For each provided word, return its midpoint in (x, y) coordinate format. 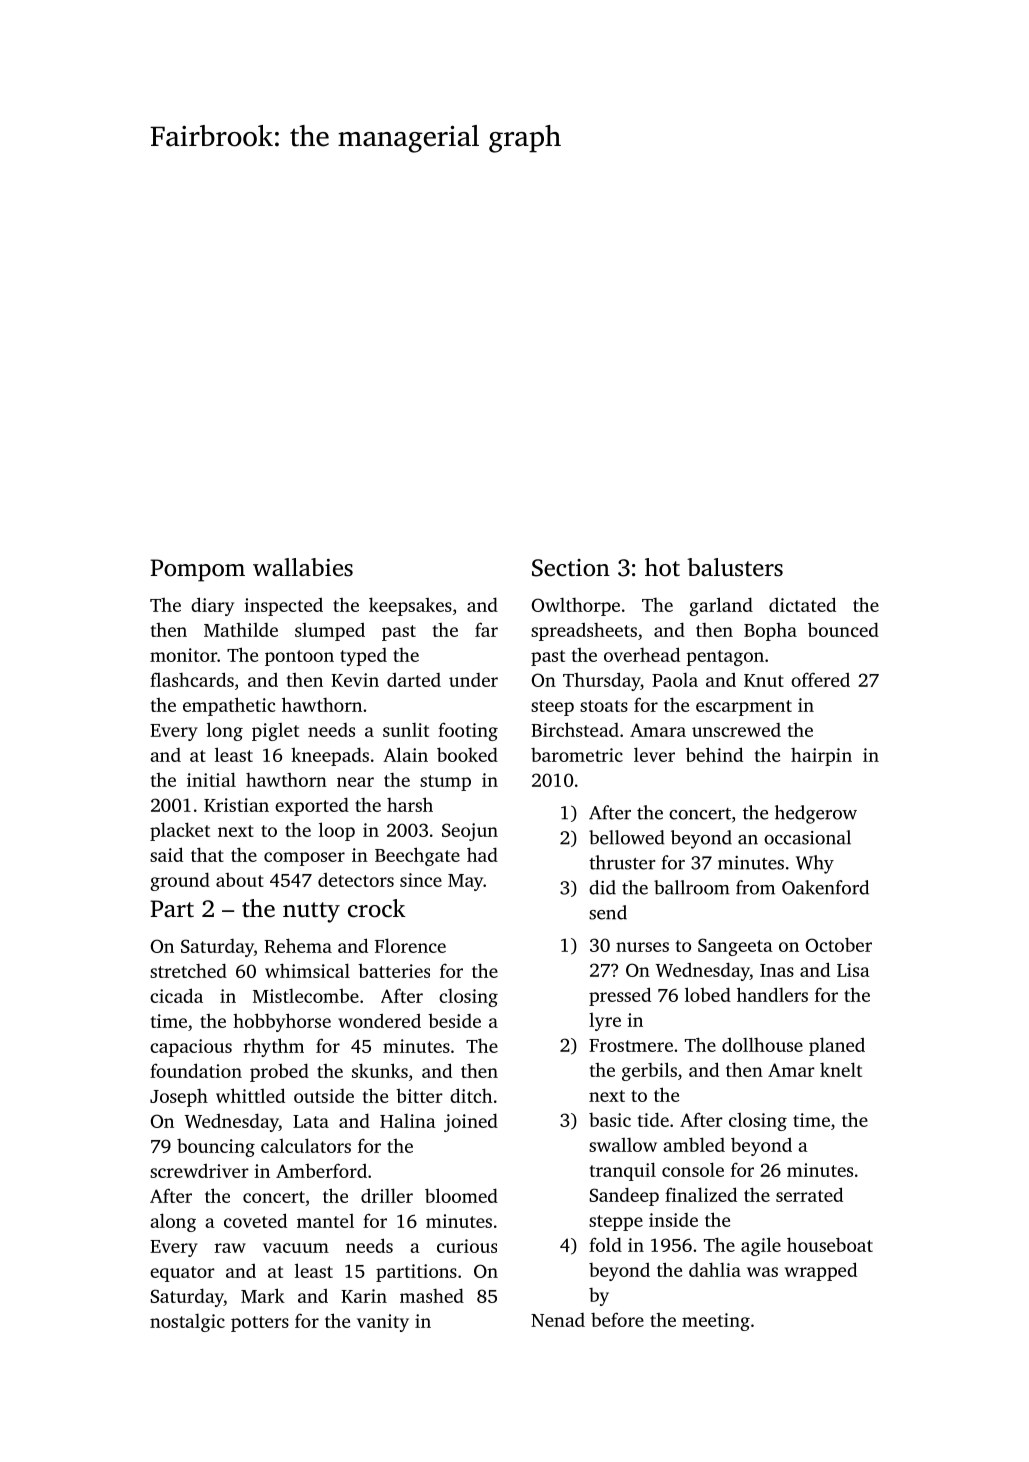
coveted (255, 1220)
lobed (708, 994)
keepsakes (410, 606)
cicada (176, 995)
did (602, 887)
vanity (383, 1323)
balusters (735, 567)
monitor (183, 655)
